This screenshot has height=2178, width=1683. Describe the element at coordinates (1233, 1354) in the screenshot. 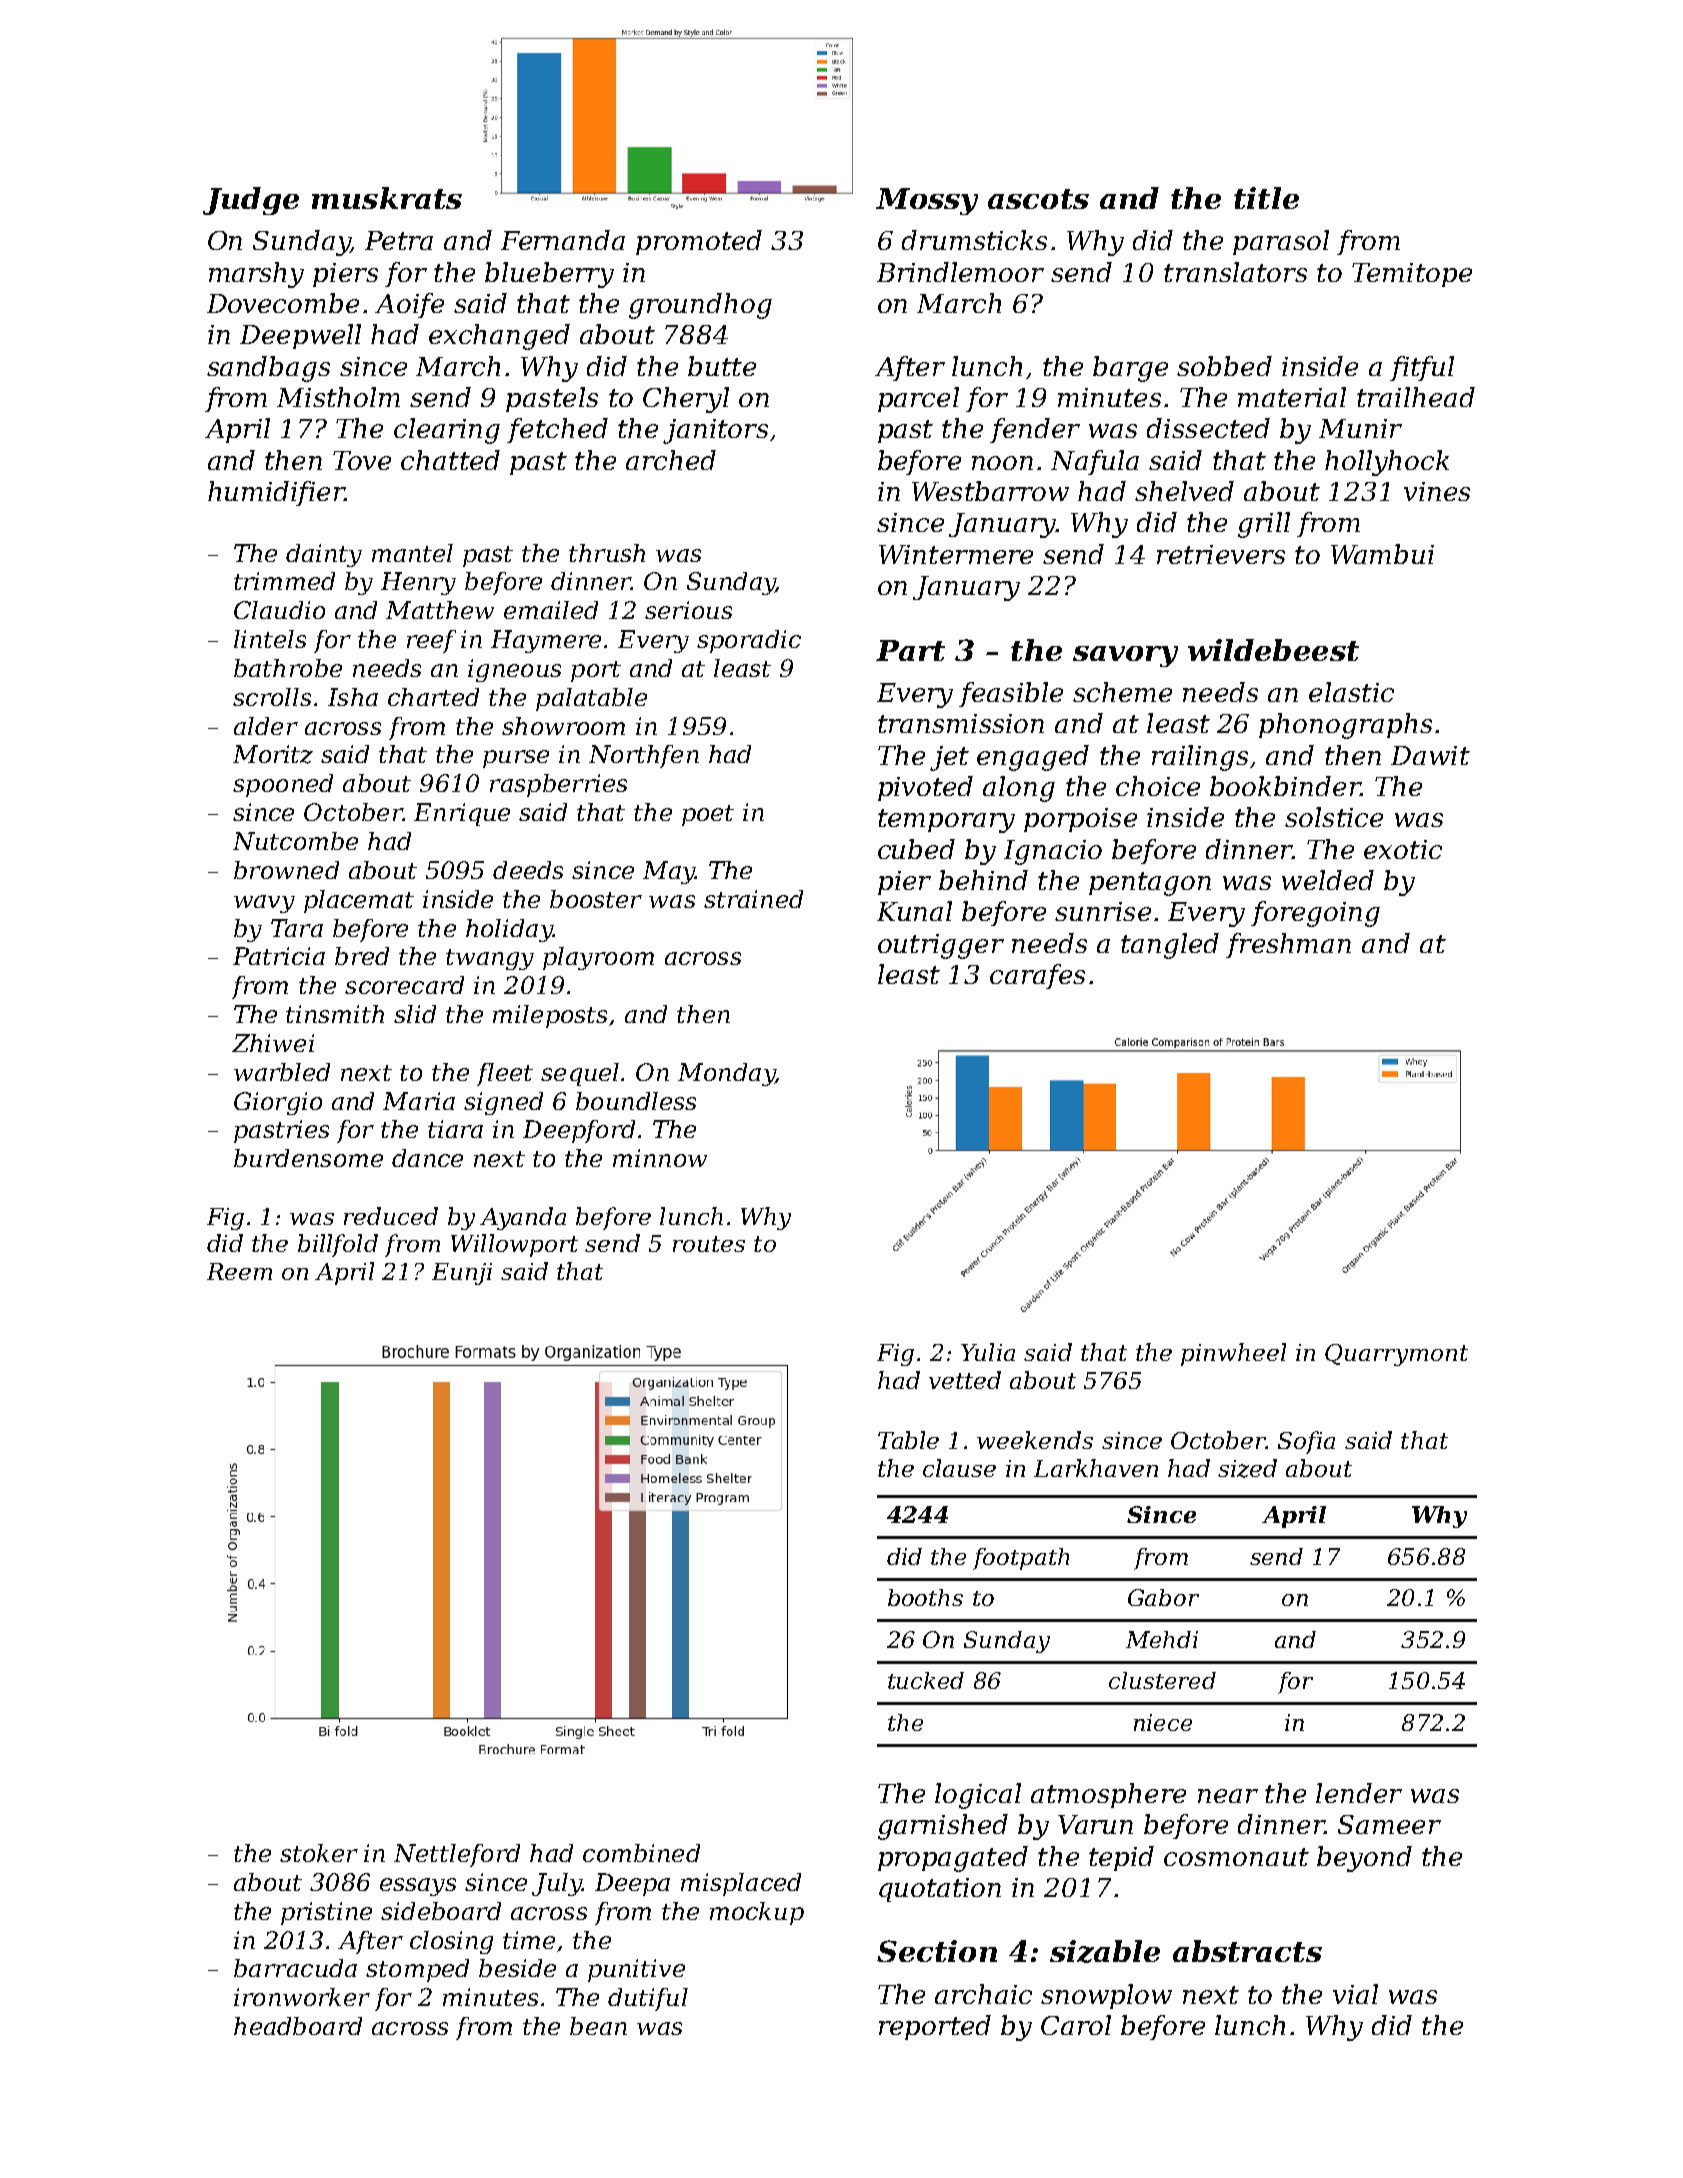

I see `pinwheel` at that location.
